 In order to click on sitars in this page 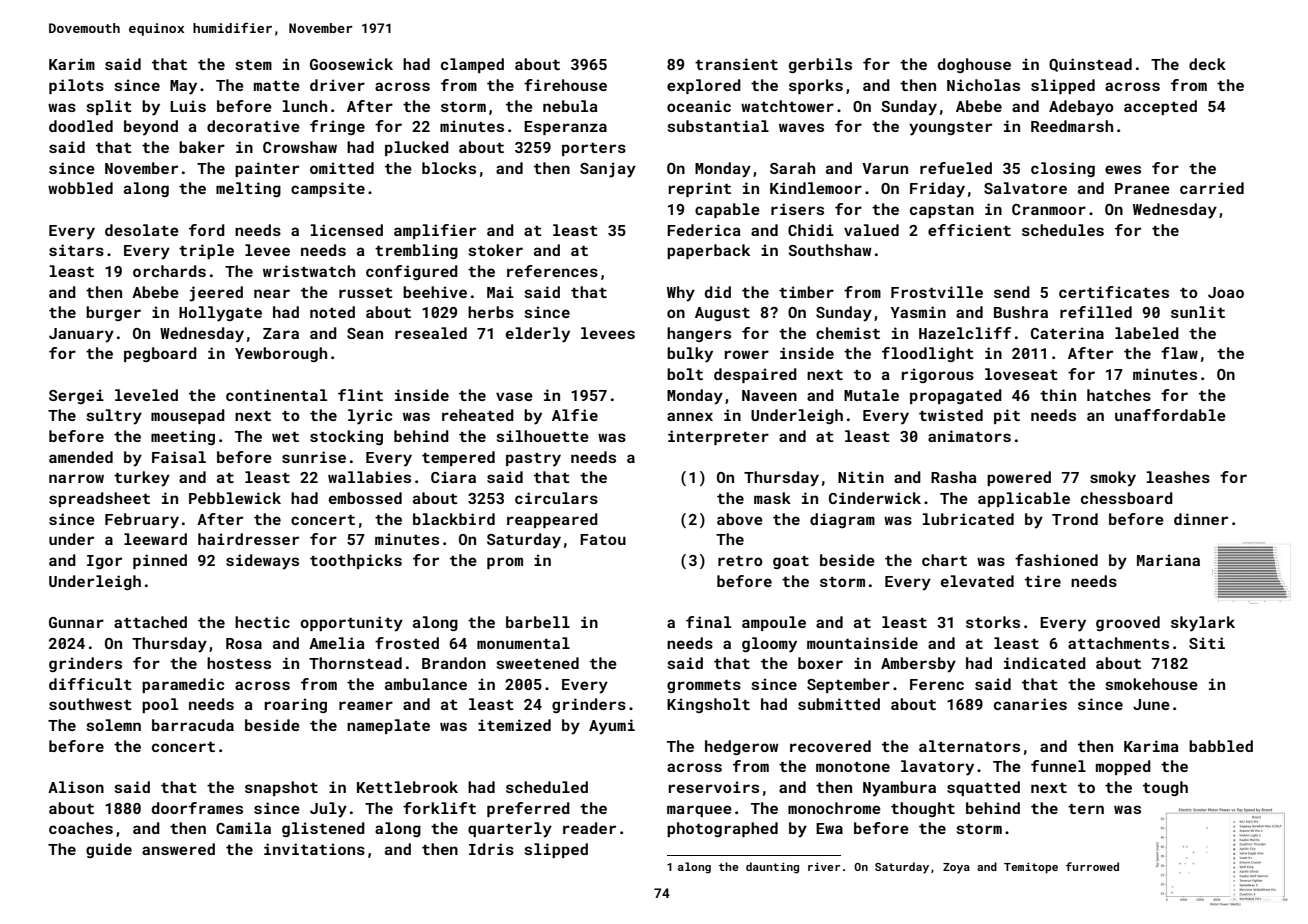, I will do `click(76, 250)`.
